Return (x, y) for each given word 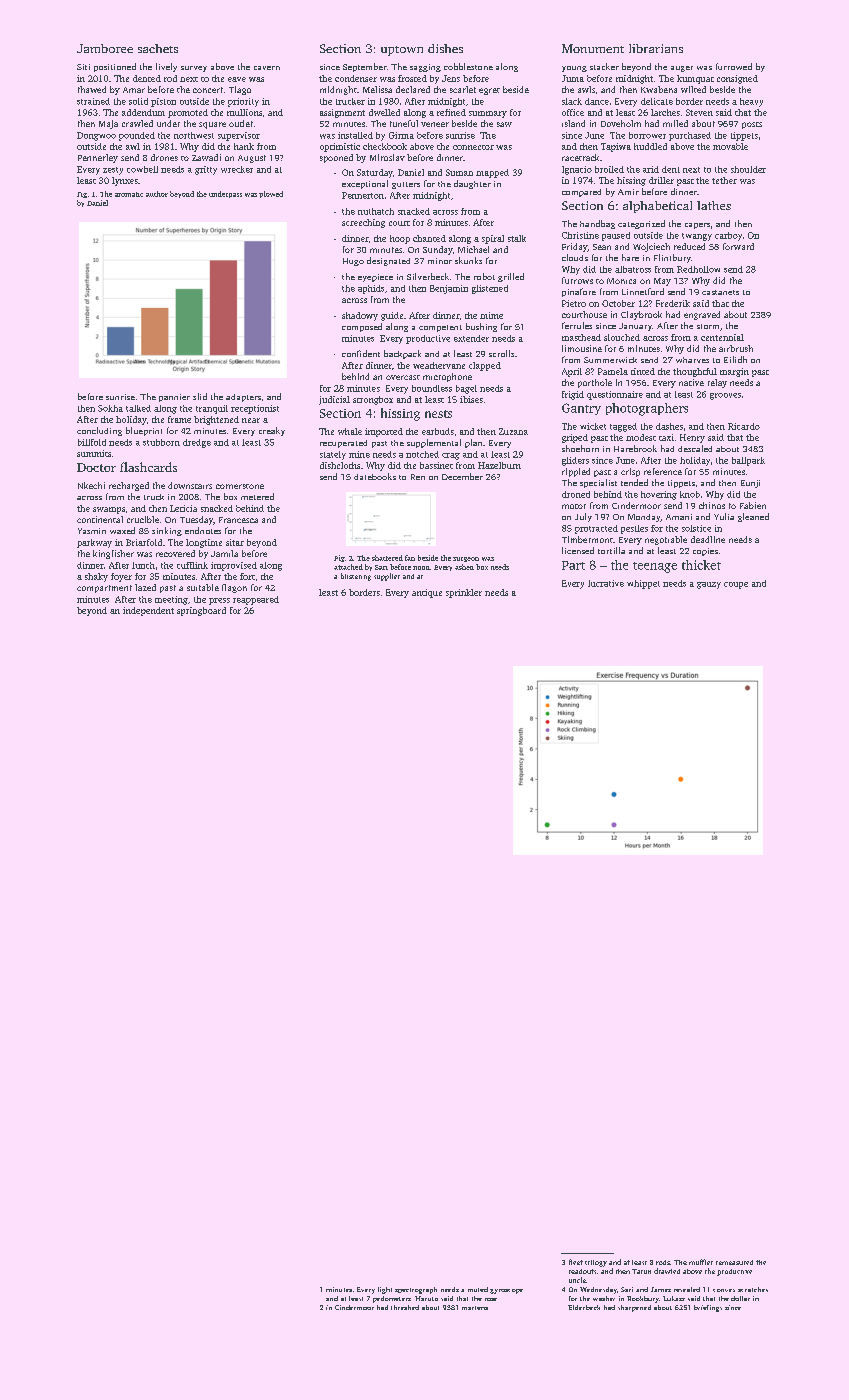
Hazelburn (499, 465)
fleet (576, 1262)
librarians (656, 48)
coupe (736, 585)
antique (427, 593)
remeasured (734, 1262)
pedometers (392, 1299)
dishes (445, 48)
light (385, 1290)
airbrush (736, 348)
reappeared (256, 600)
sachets (158, 48)
